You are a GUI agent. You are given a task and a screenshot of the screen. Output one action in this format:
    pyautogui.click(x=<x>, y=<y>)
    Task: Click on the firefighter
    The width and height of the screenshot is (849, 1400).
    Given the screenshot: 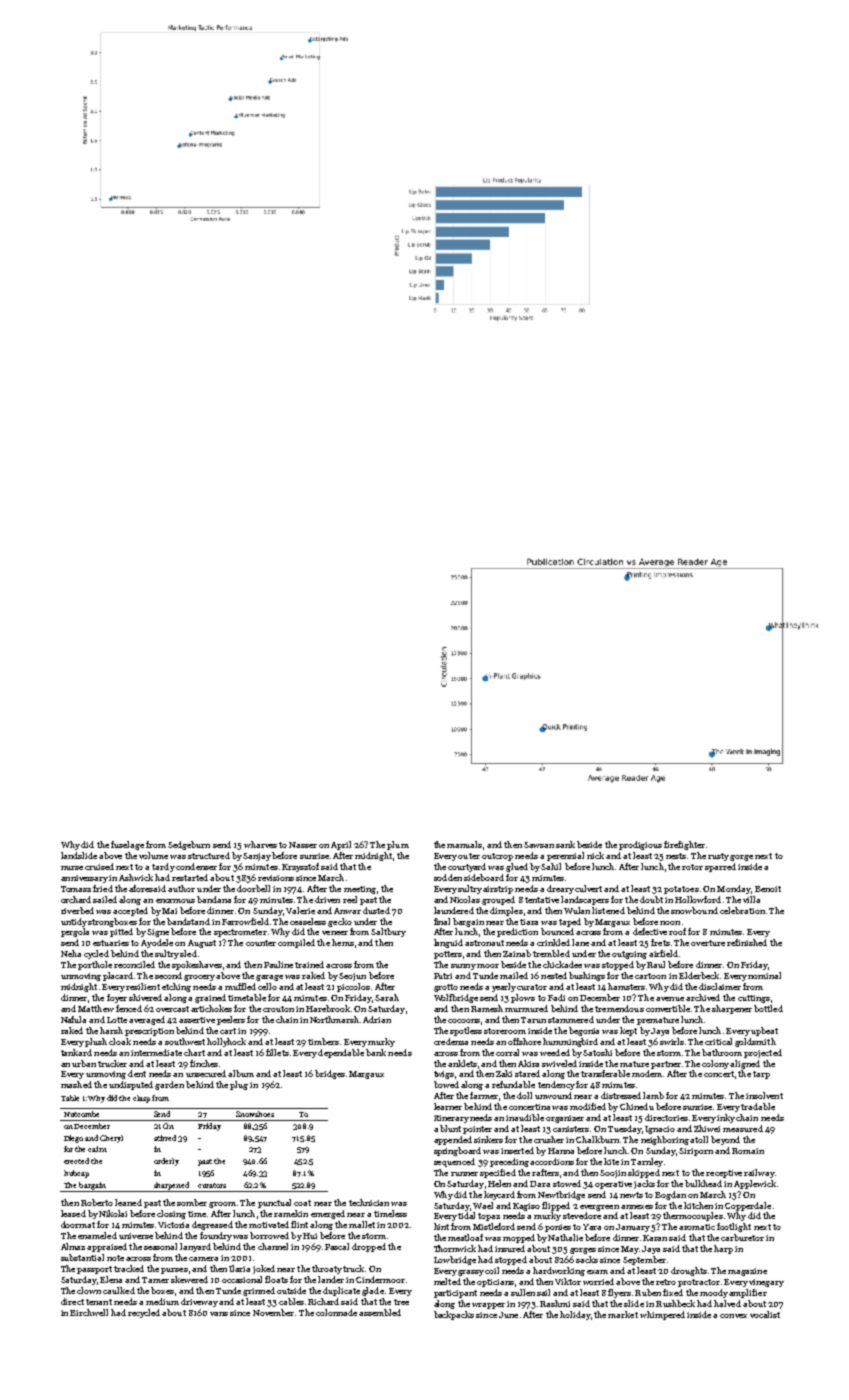 What is the action you would take?
    pyautogui.click(x=684, y=845)
